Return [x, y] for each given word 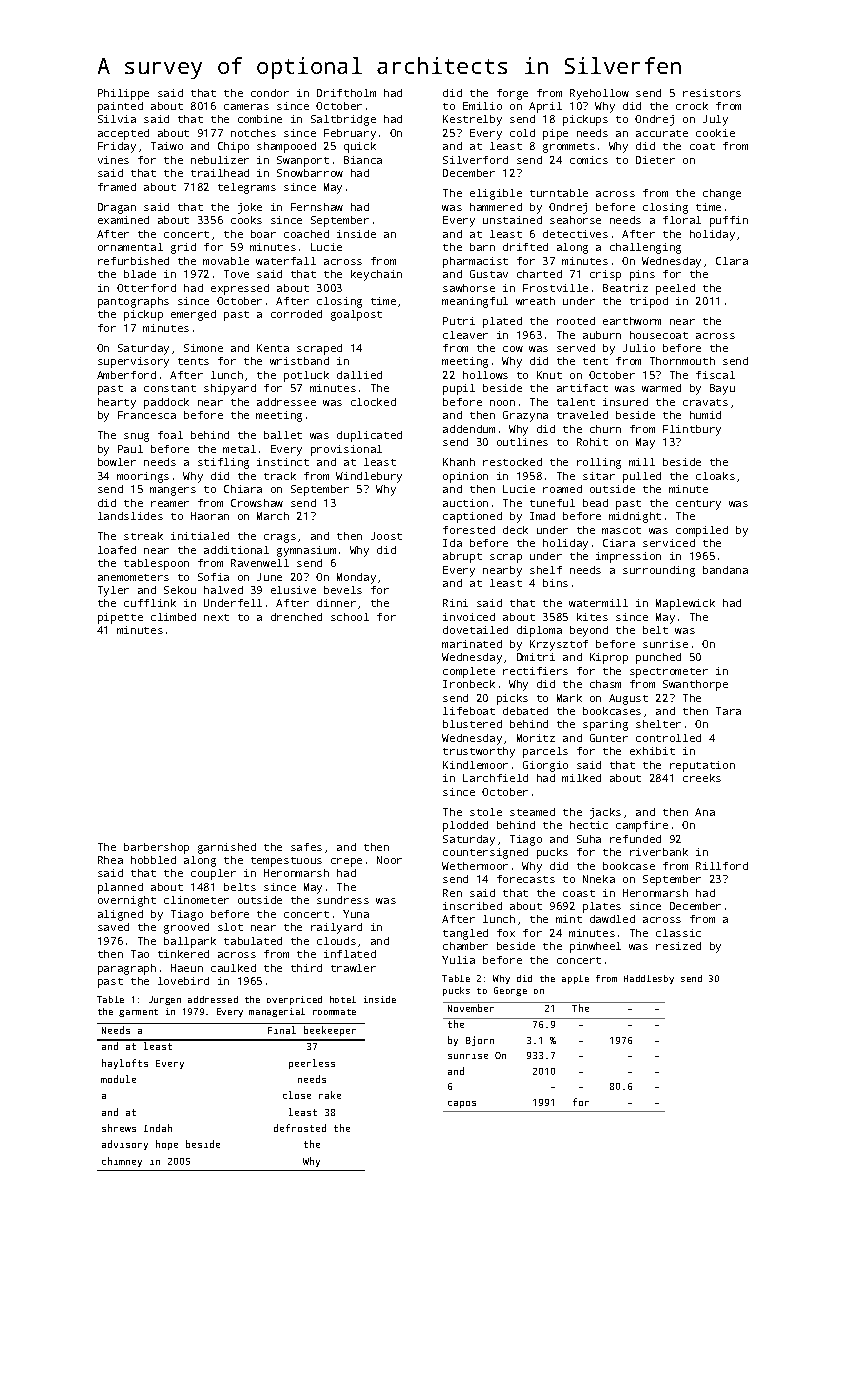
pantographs [133, 302]
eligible [496, 194]
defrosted [300, 1128]
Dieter [655, 160]
